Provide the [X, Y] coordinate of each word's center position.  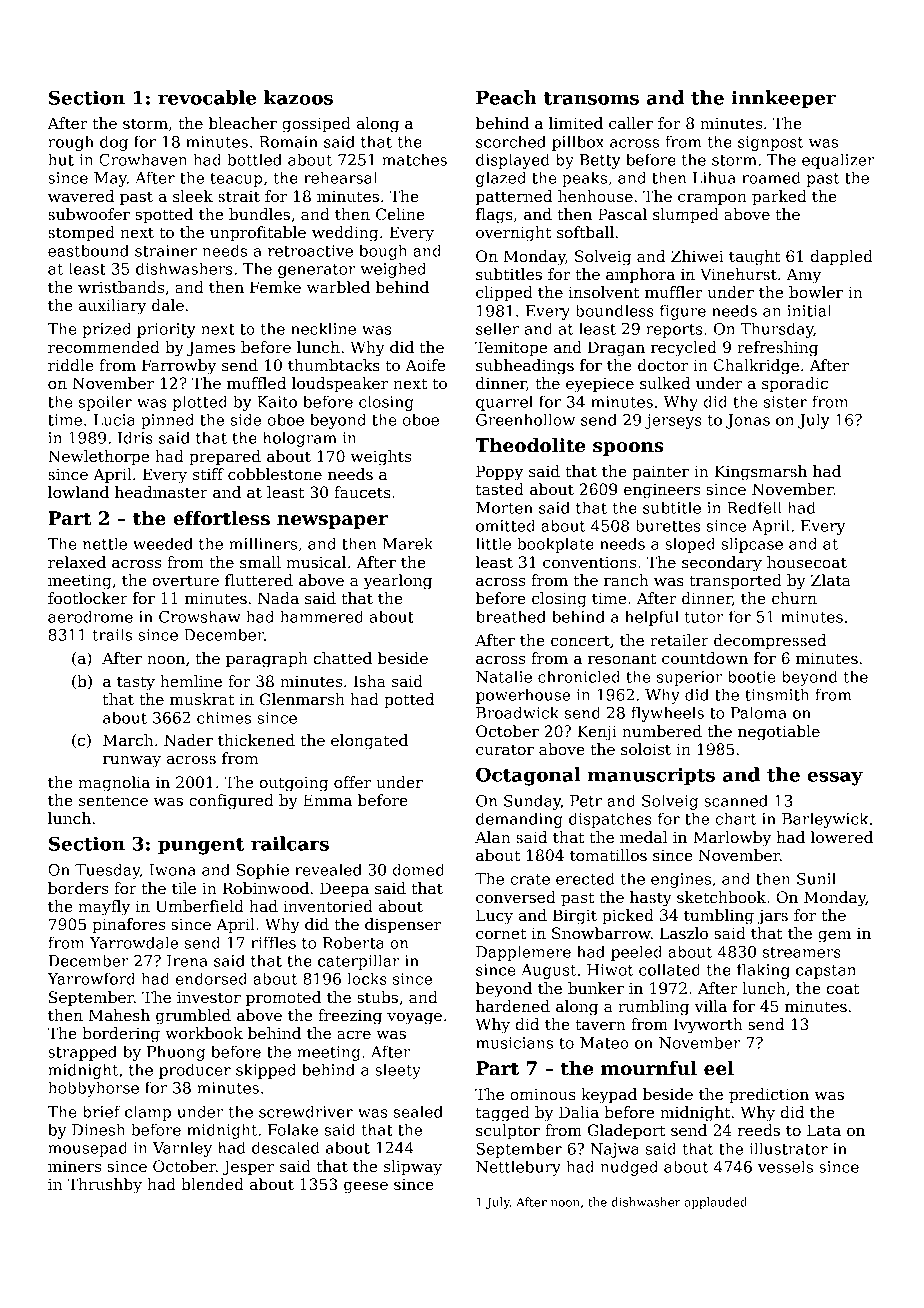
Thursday [777, 330]
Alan [493, 837]
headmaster [161, 492]
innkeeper [783, 99]
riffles [273, 942]
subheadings [525, 367]
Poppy [499, 473]
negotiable [779, 733]
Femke [275, 287]
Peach [506, 97]
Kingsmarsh [761, 473]
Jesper [248, 1167]
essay [835, 778]
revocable [207, 97]
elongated [369, 742]
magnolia [114, 784]
